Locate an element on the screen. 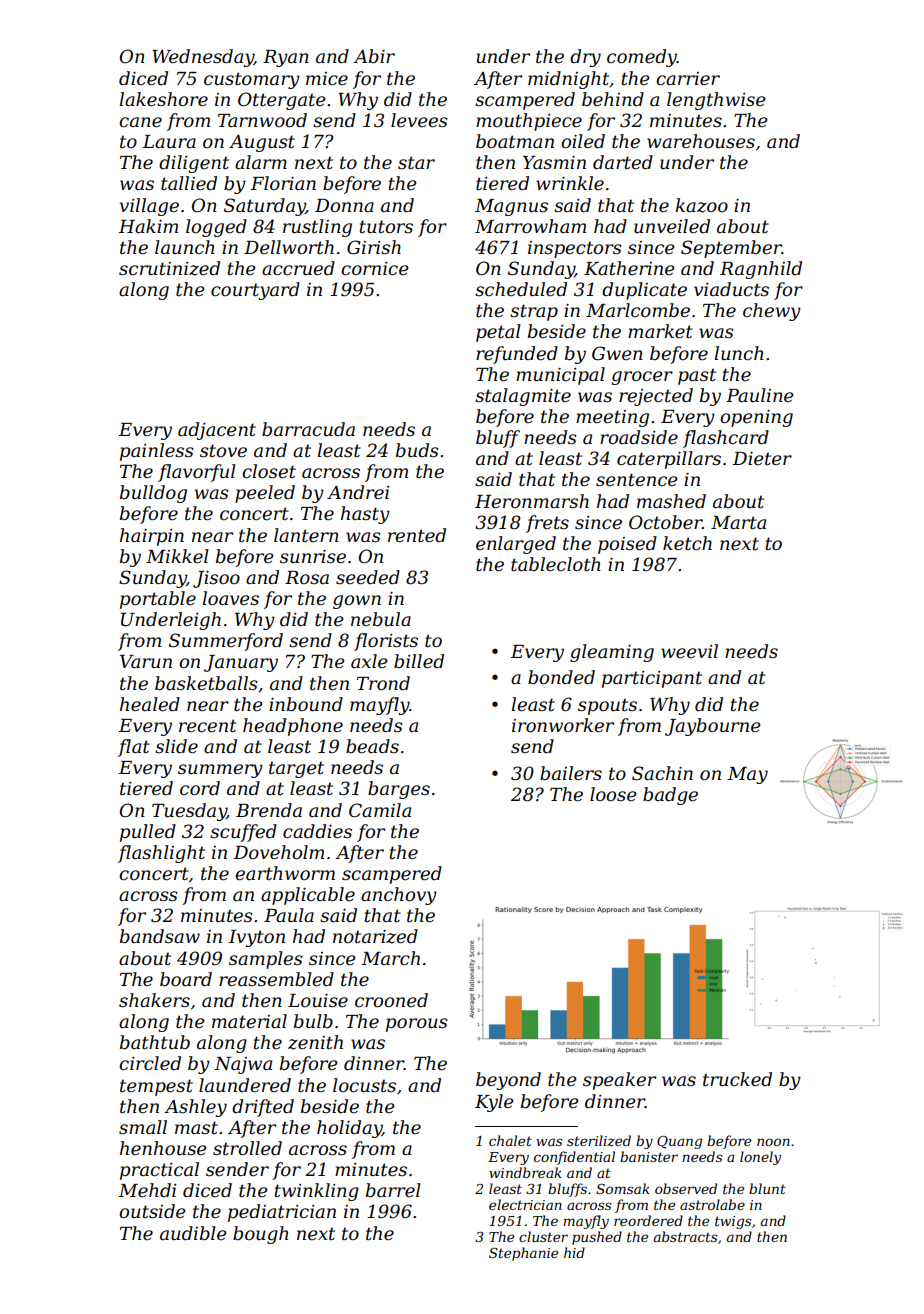 The image size is (924, 1314). caterpillars is located at coordinates (669, 460).
